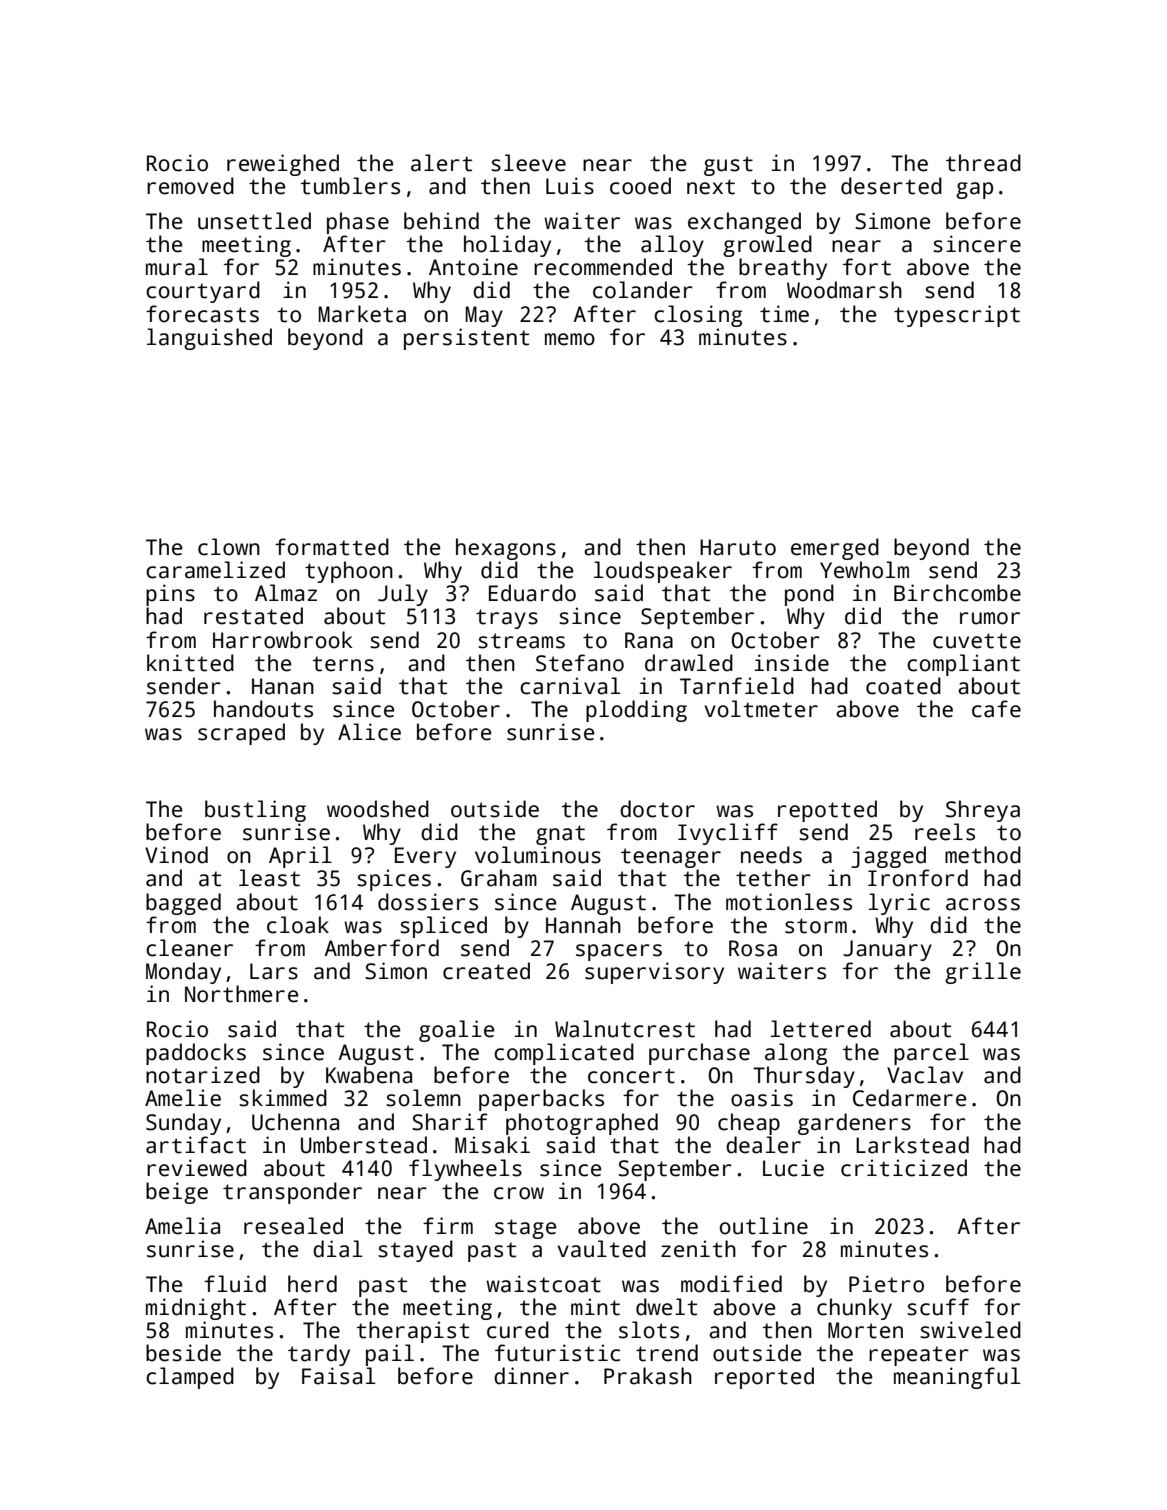 This screenshot has height=1510, width=1167. I want to click on midnight, so click(196, 1309).
